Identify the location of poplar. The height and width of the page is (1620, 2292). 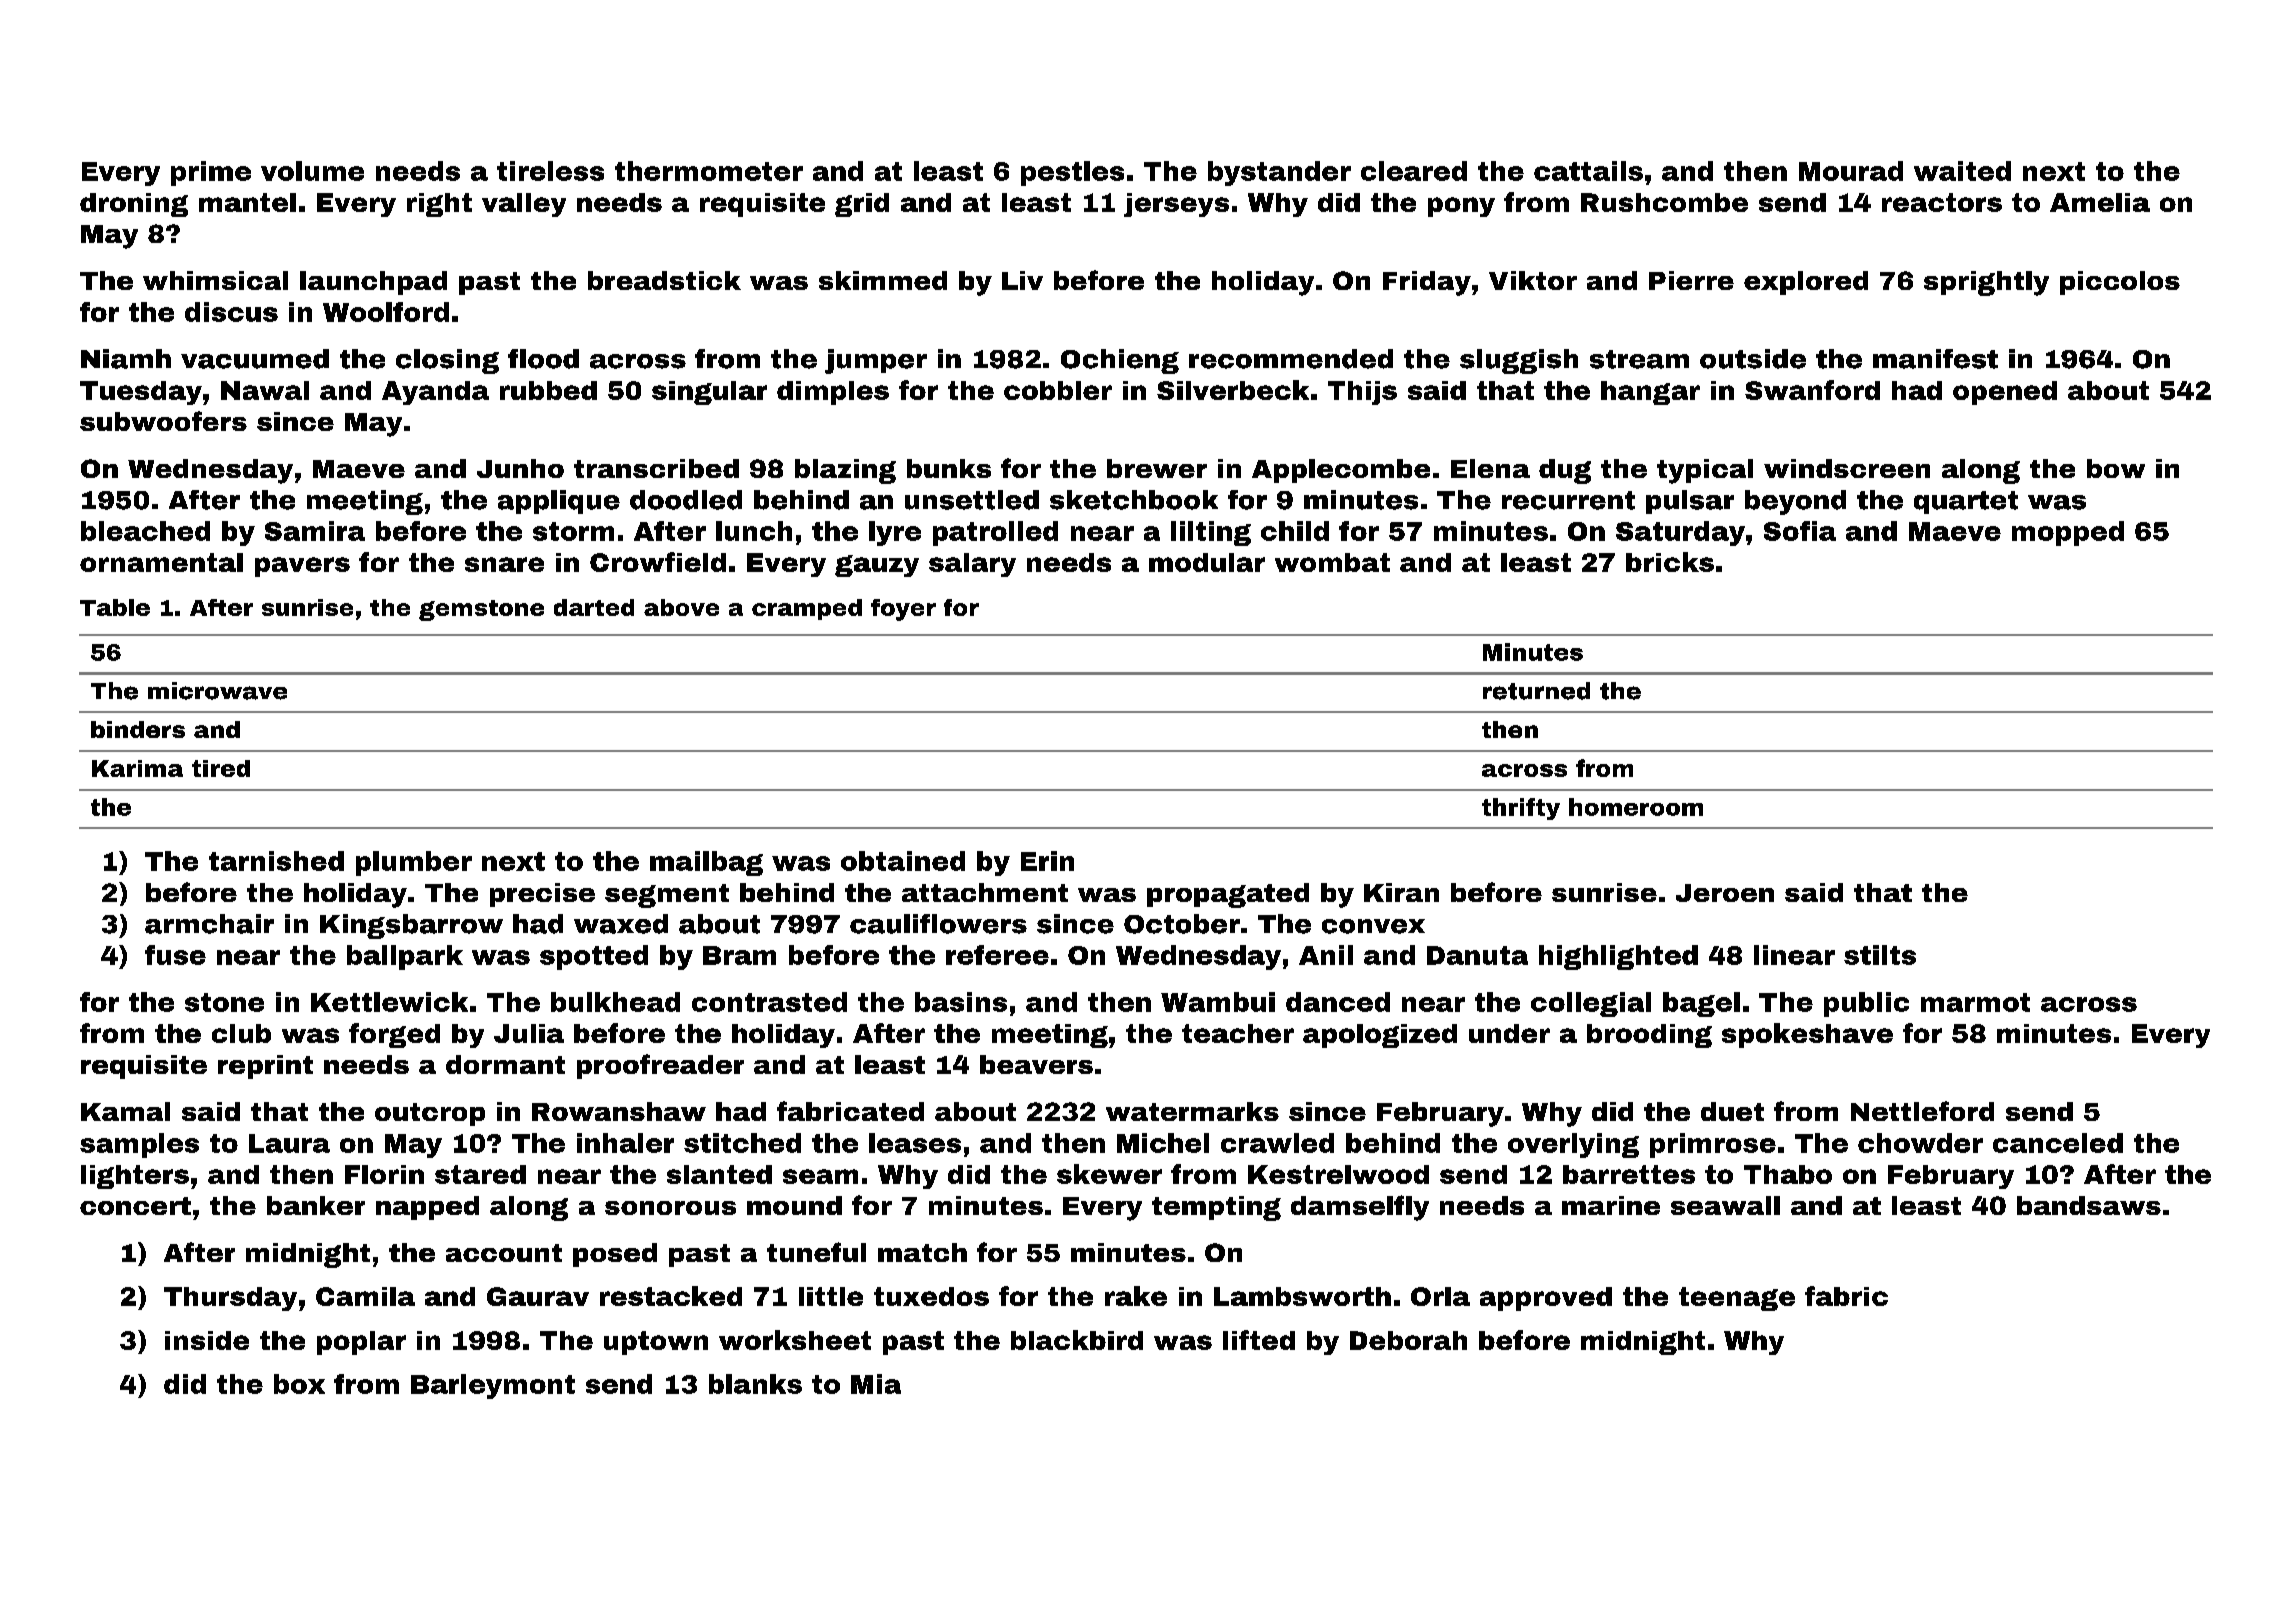
(361, 1343).
